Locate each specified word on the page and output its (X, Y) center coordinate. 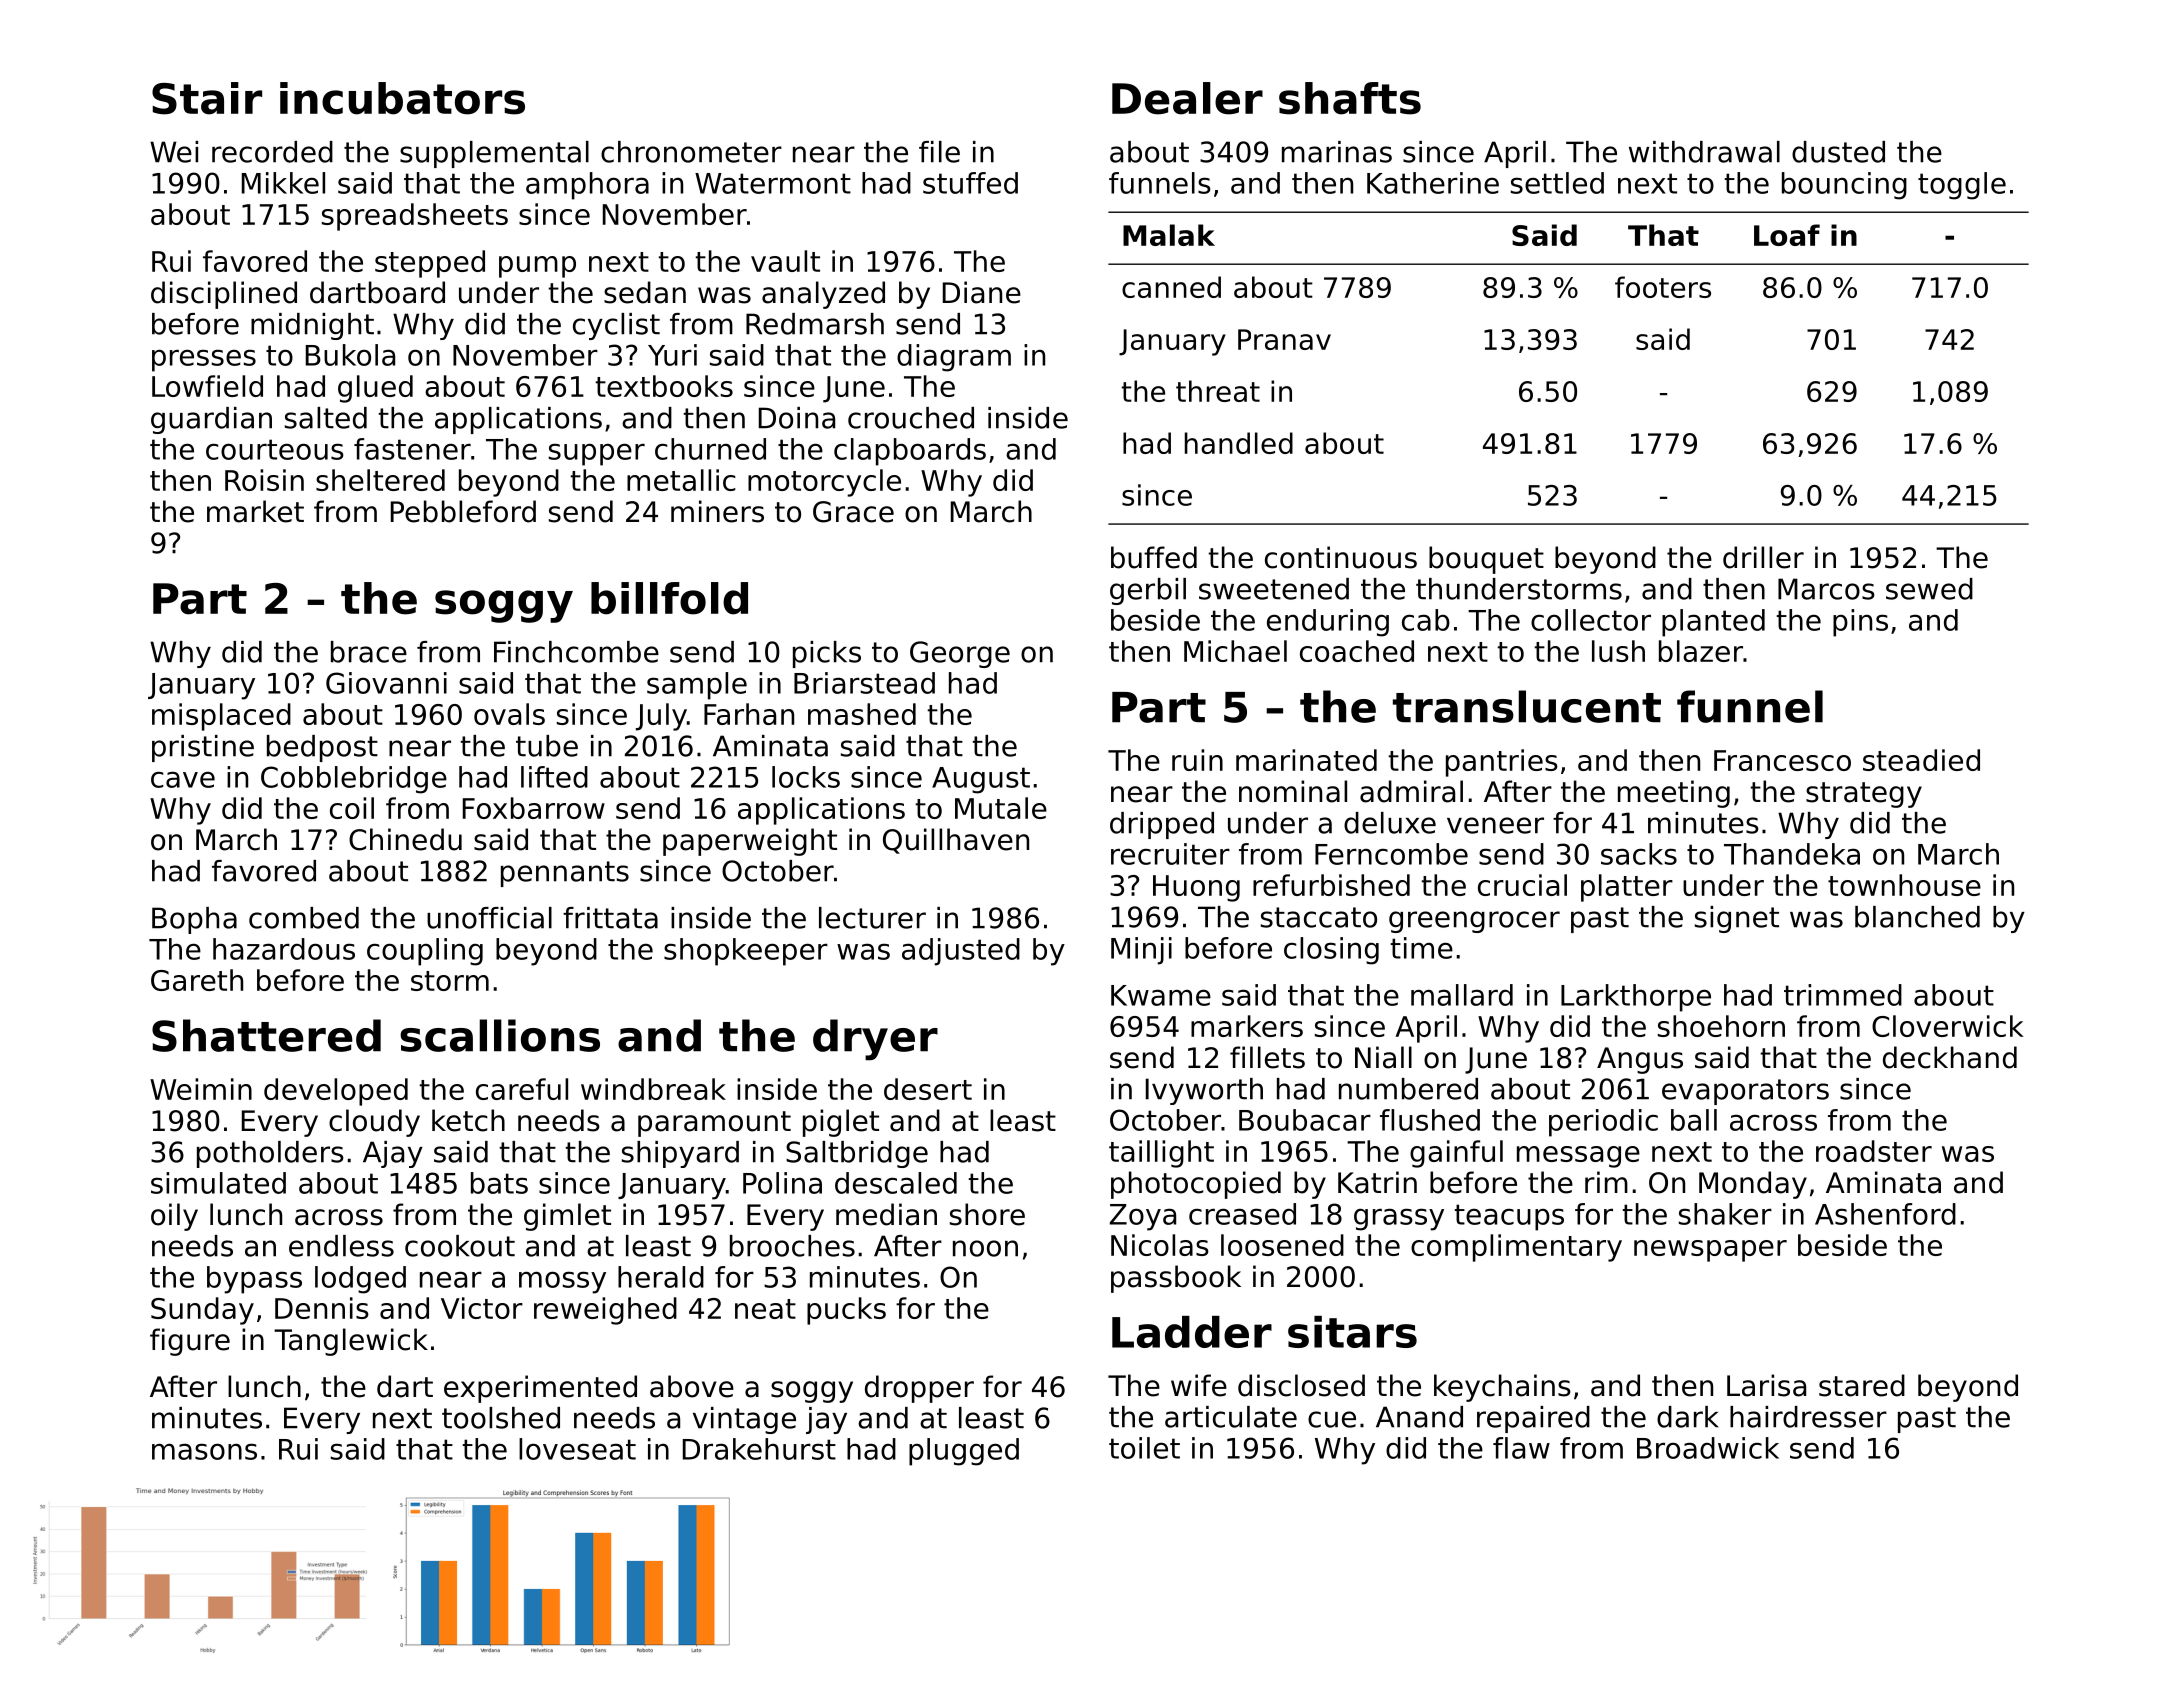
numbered (1408, 1089)
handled (1239, 443)
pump (537, 267)
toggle (1962, 186)
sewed (1929, 589)
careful (522, 1089)
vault (785, 261)
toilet (1144, 1448)
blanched (1917, 917)
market (255, 511)
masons (204, 1451)
